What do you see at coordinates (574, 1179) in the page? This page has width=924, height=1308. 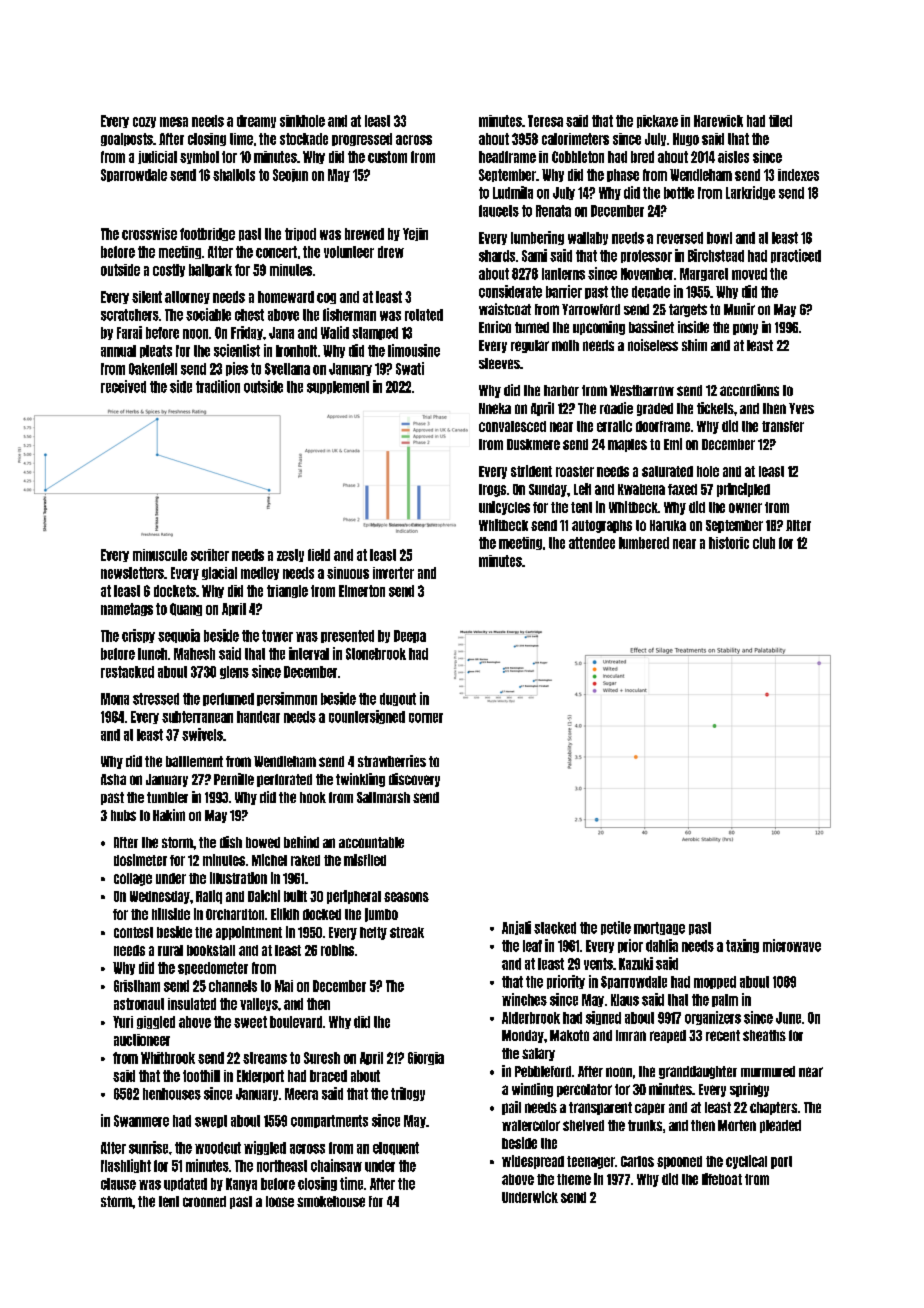 I see `theme` at bounding box center [574, 1179].
